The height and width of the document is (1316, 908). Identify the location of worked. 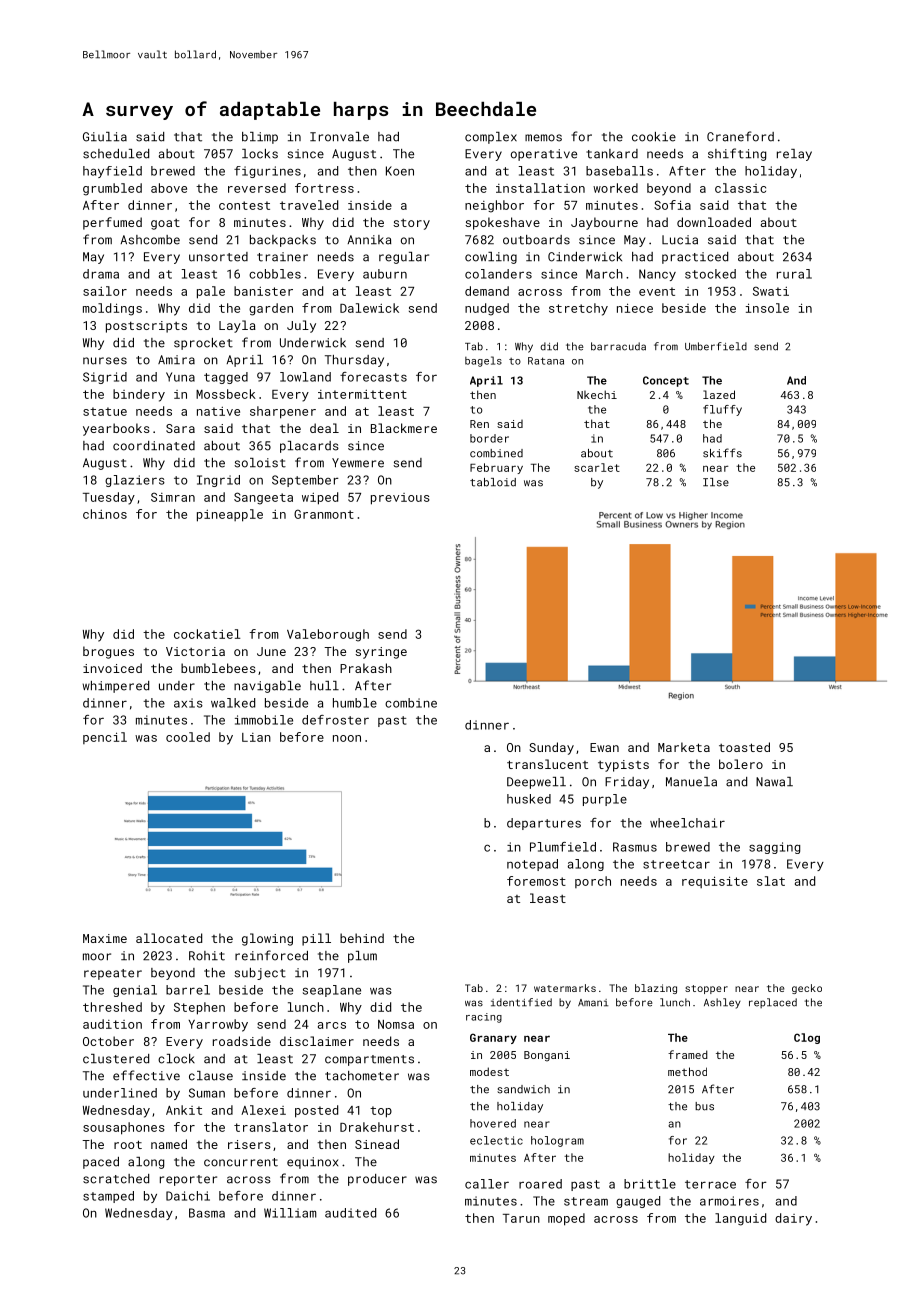
(615, 188).
